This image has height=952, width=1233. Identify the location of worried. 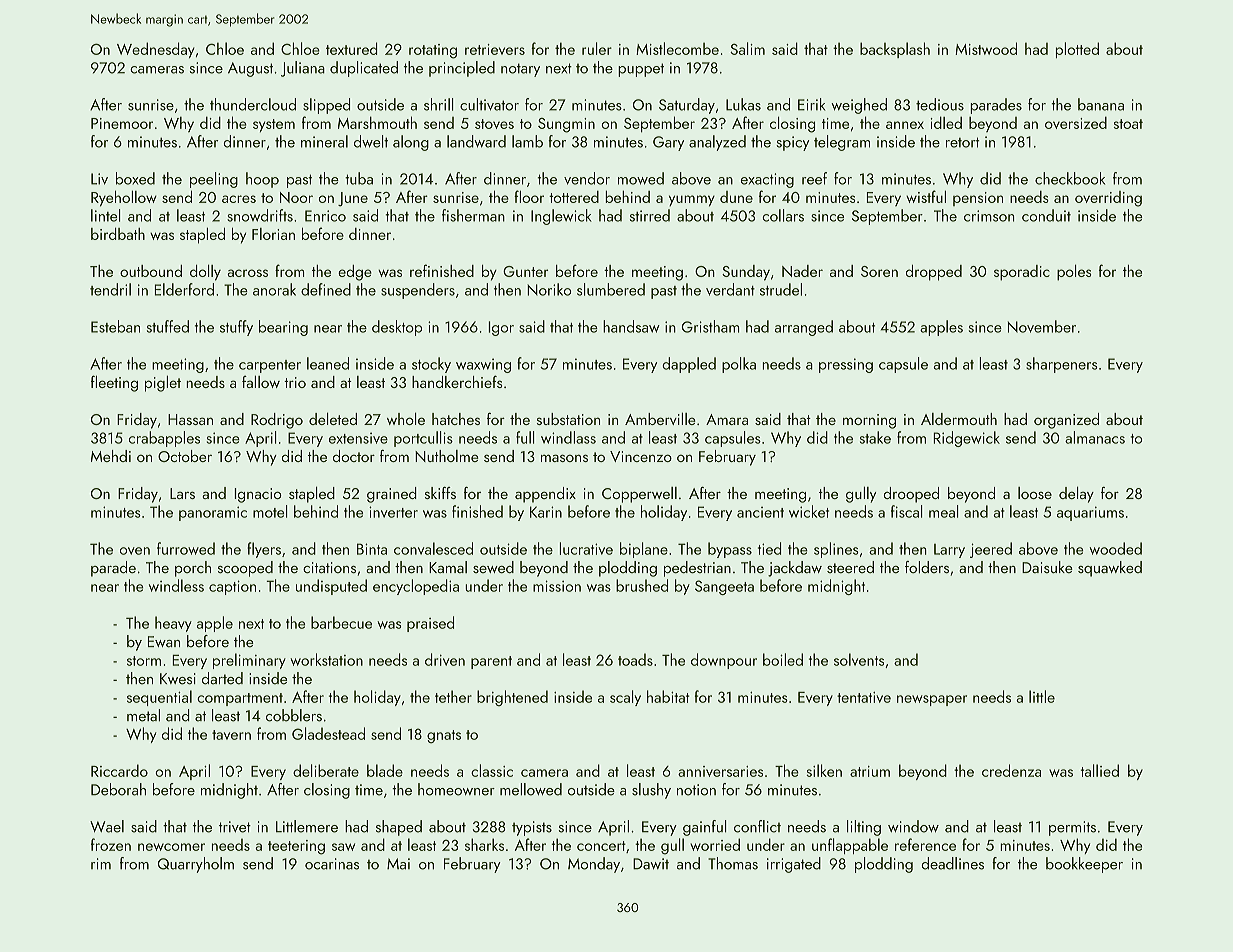
(715, 844).
